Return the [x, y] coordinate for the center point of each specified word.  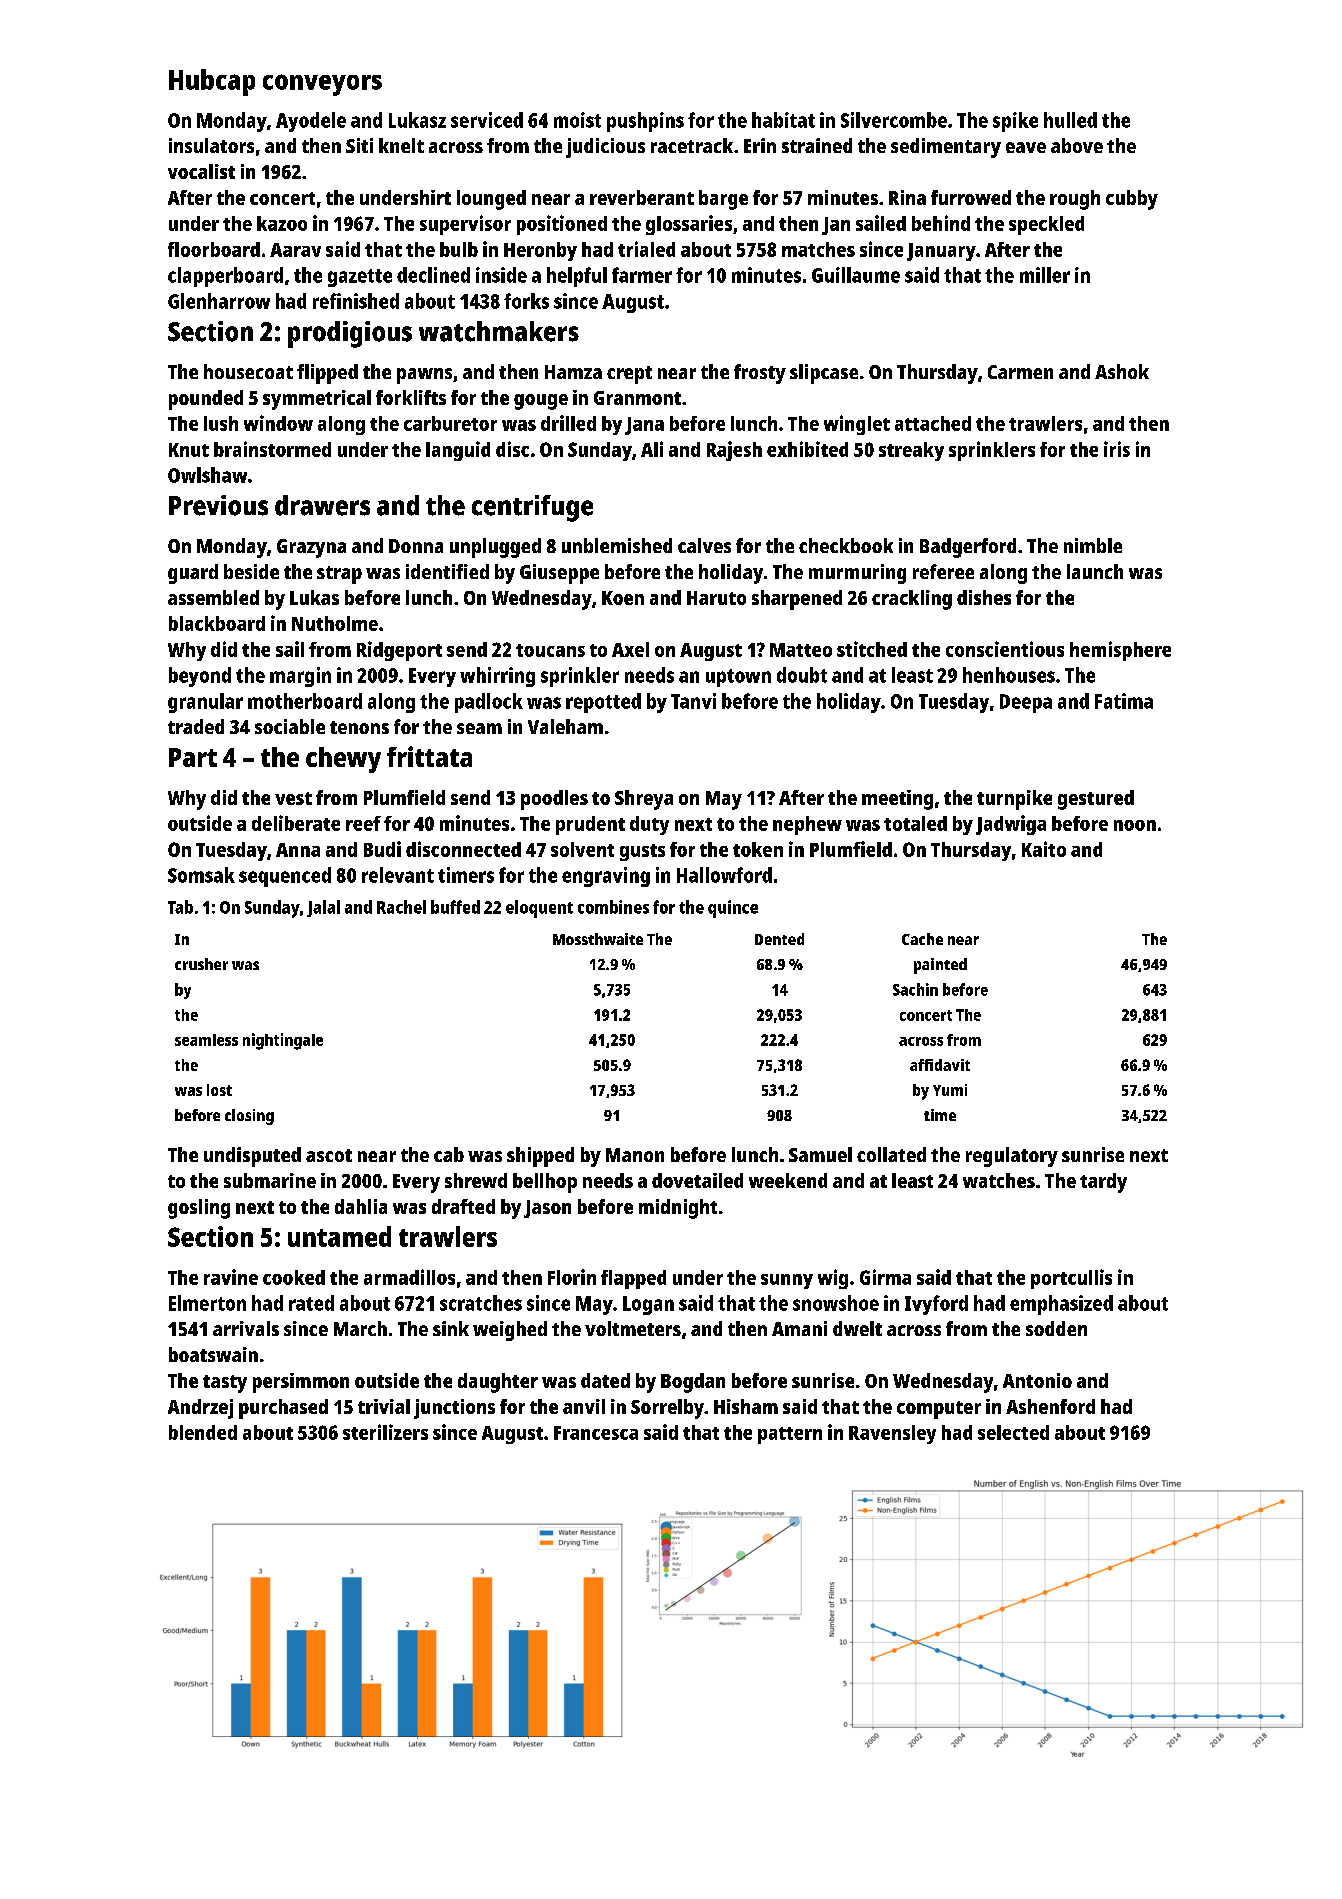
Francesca [596, 1433]
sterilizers [385, 1432]
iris [1117, 449]
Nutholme [335, 623]
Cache [922, 939]
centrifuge [532, 508]
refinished [356, 301]
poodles [554, 800]
